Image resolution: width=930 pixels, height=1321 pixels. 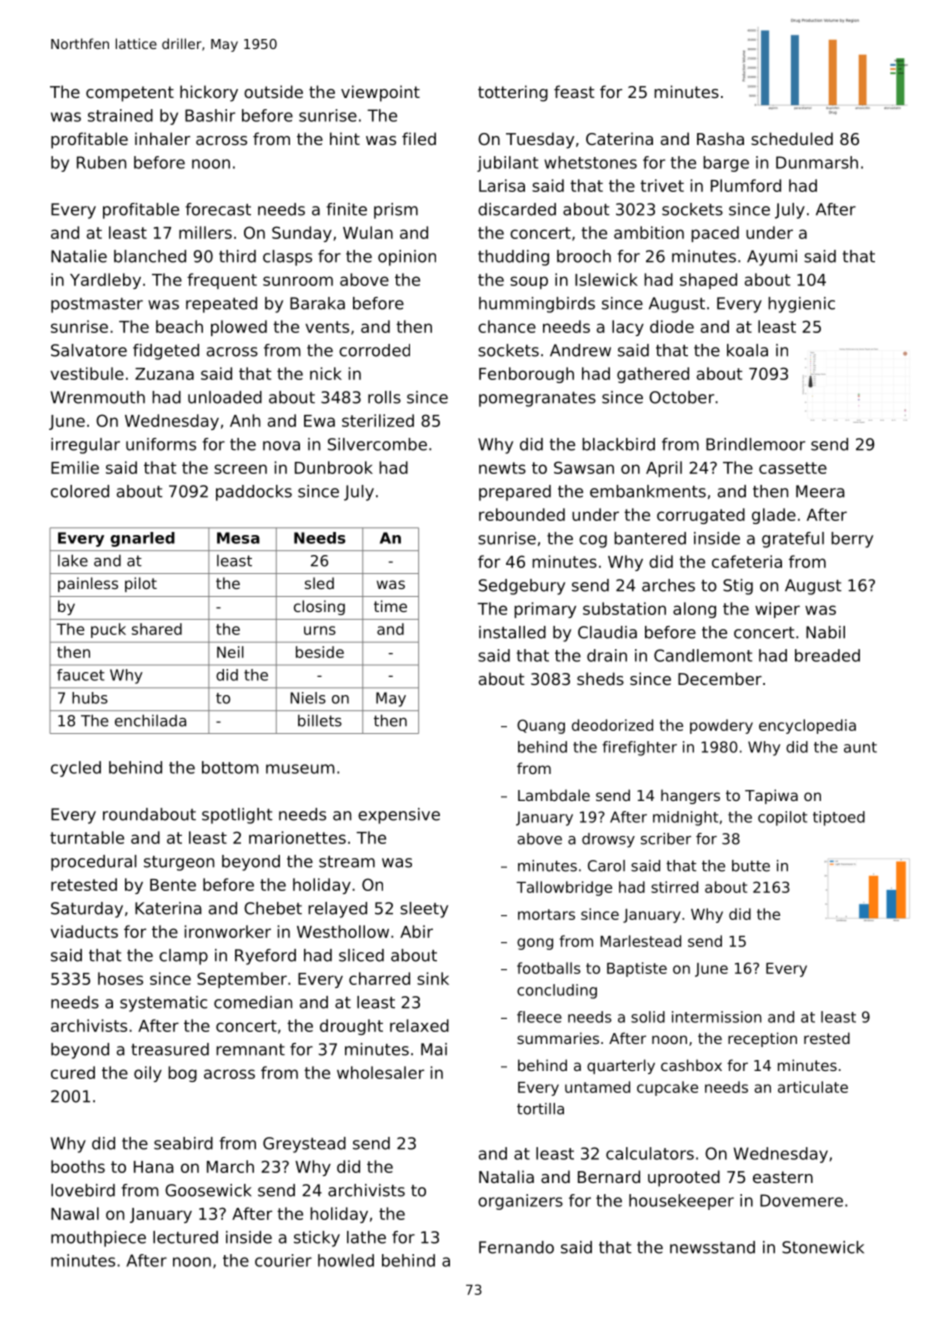 I want to click on tiptoed, so click(x=839, y=818).
